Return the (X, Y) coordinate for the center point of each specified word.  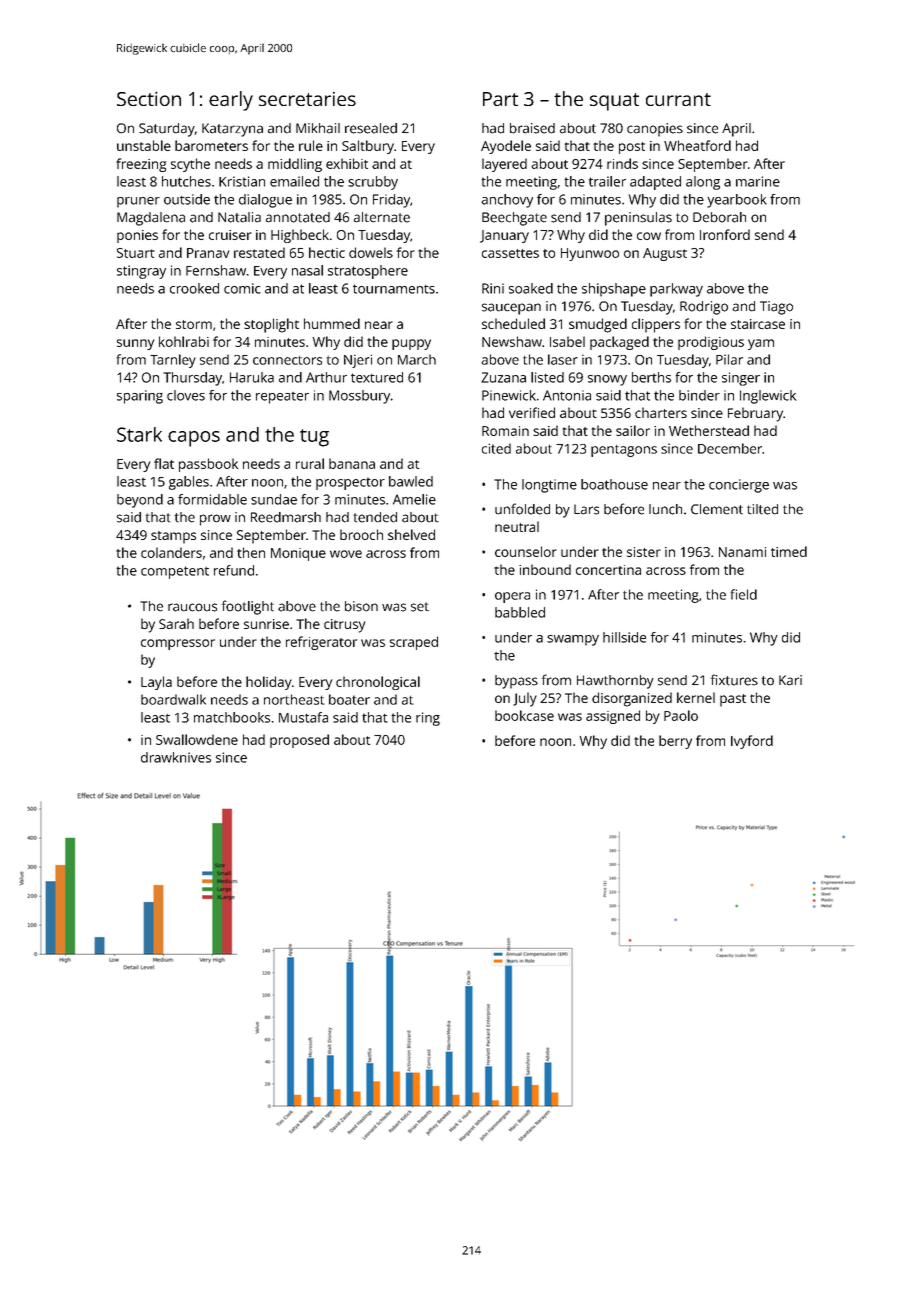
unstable (144, 145)
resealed (371, 128)
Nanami (742, 552)
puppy (411, 344)
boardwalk (173, 699)
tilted (762, 509)
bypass (516, 682)
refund (234, 570)
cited (496, 448)
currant (678, 99)
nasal (307, 270)
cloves (186, 395)
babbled (520, 612)
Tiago (776, 308)
